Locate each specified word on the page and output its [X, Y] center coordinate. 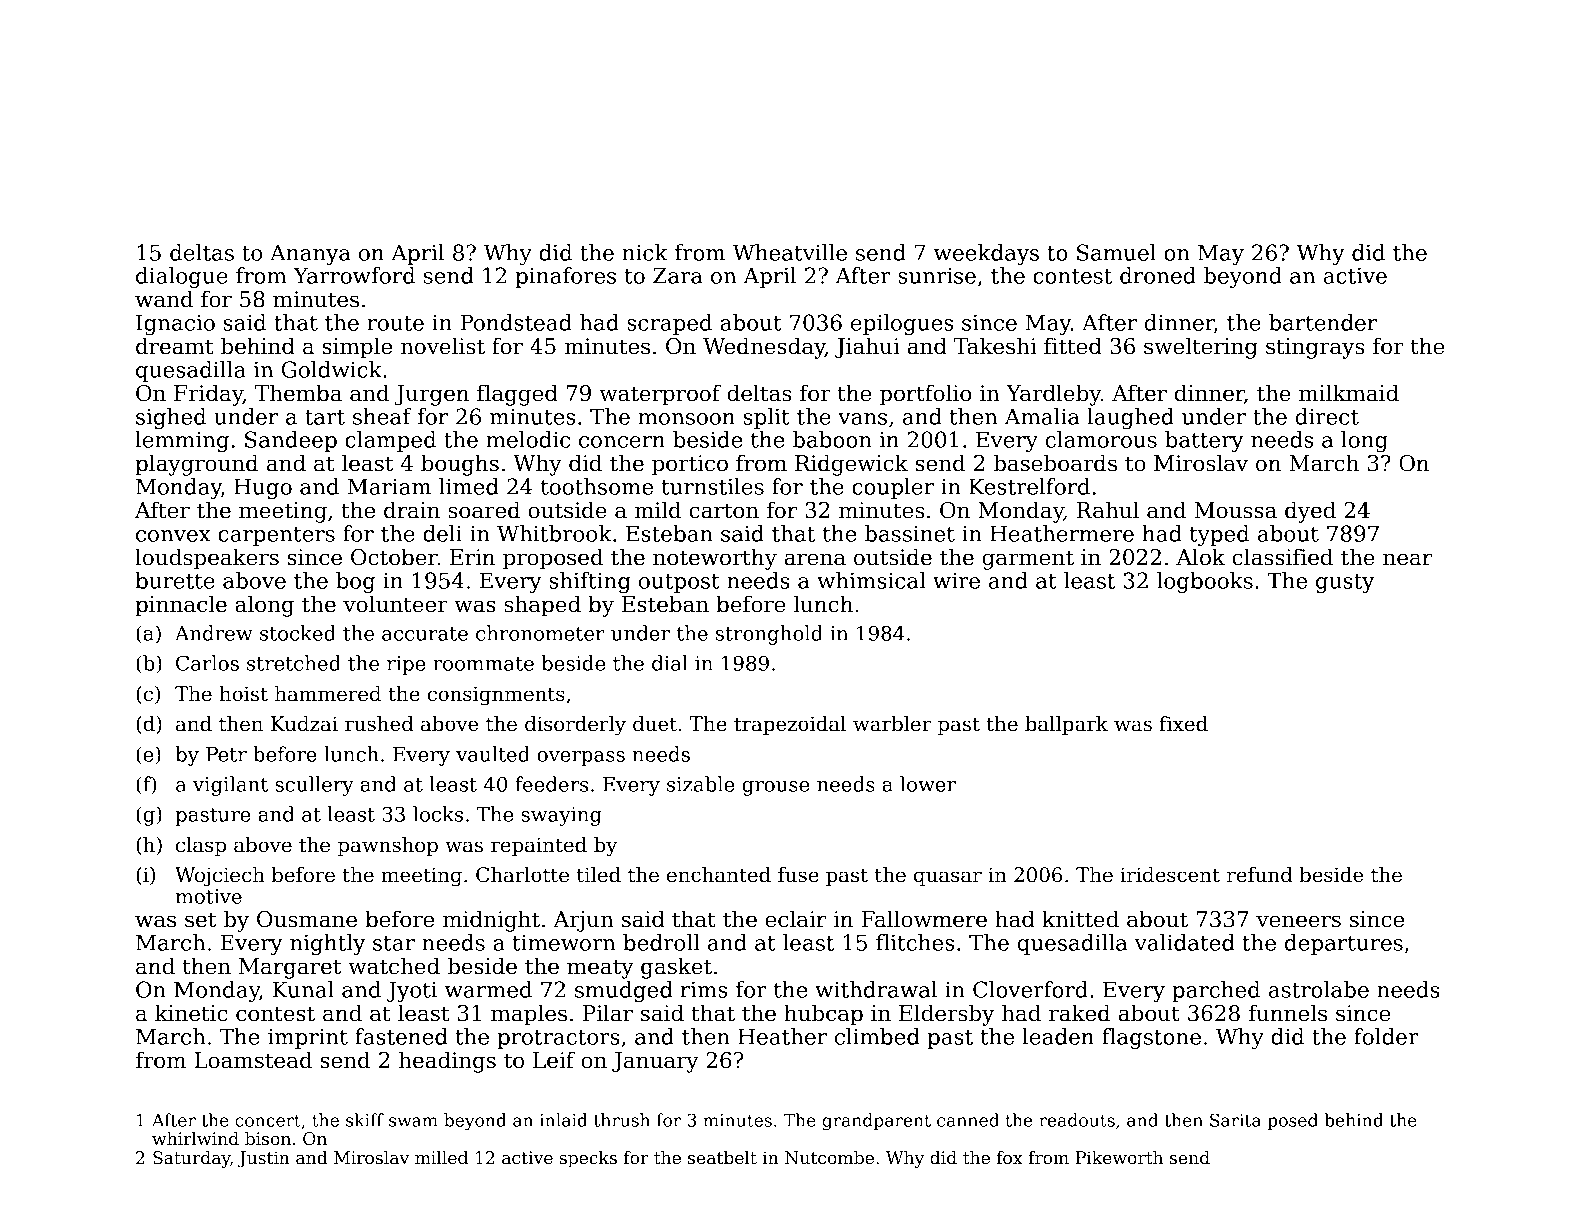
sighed [171, 418]
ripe [406, 665]
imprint [308, 1039]
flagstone [1151, 1038]
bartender [1323, 322]
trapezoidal [790, 725]
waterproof [660, 395]
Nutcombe [829, 1158]
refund [1259, 875]
